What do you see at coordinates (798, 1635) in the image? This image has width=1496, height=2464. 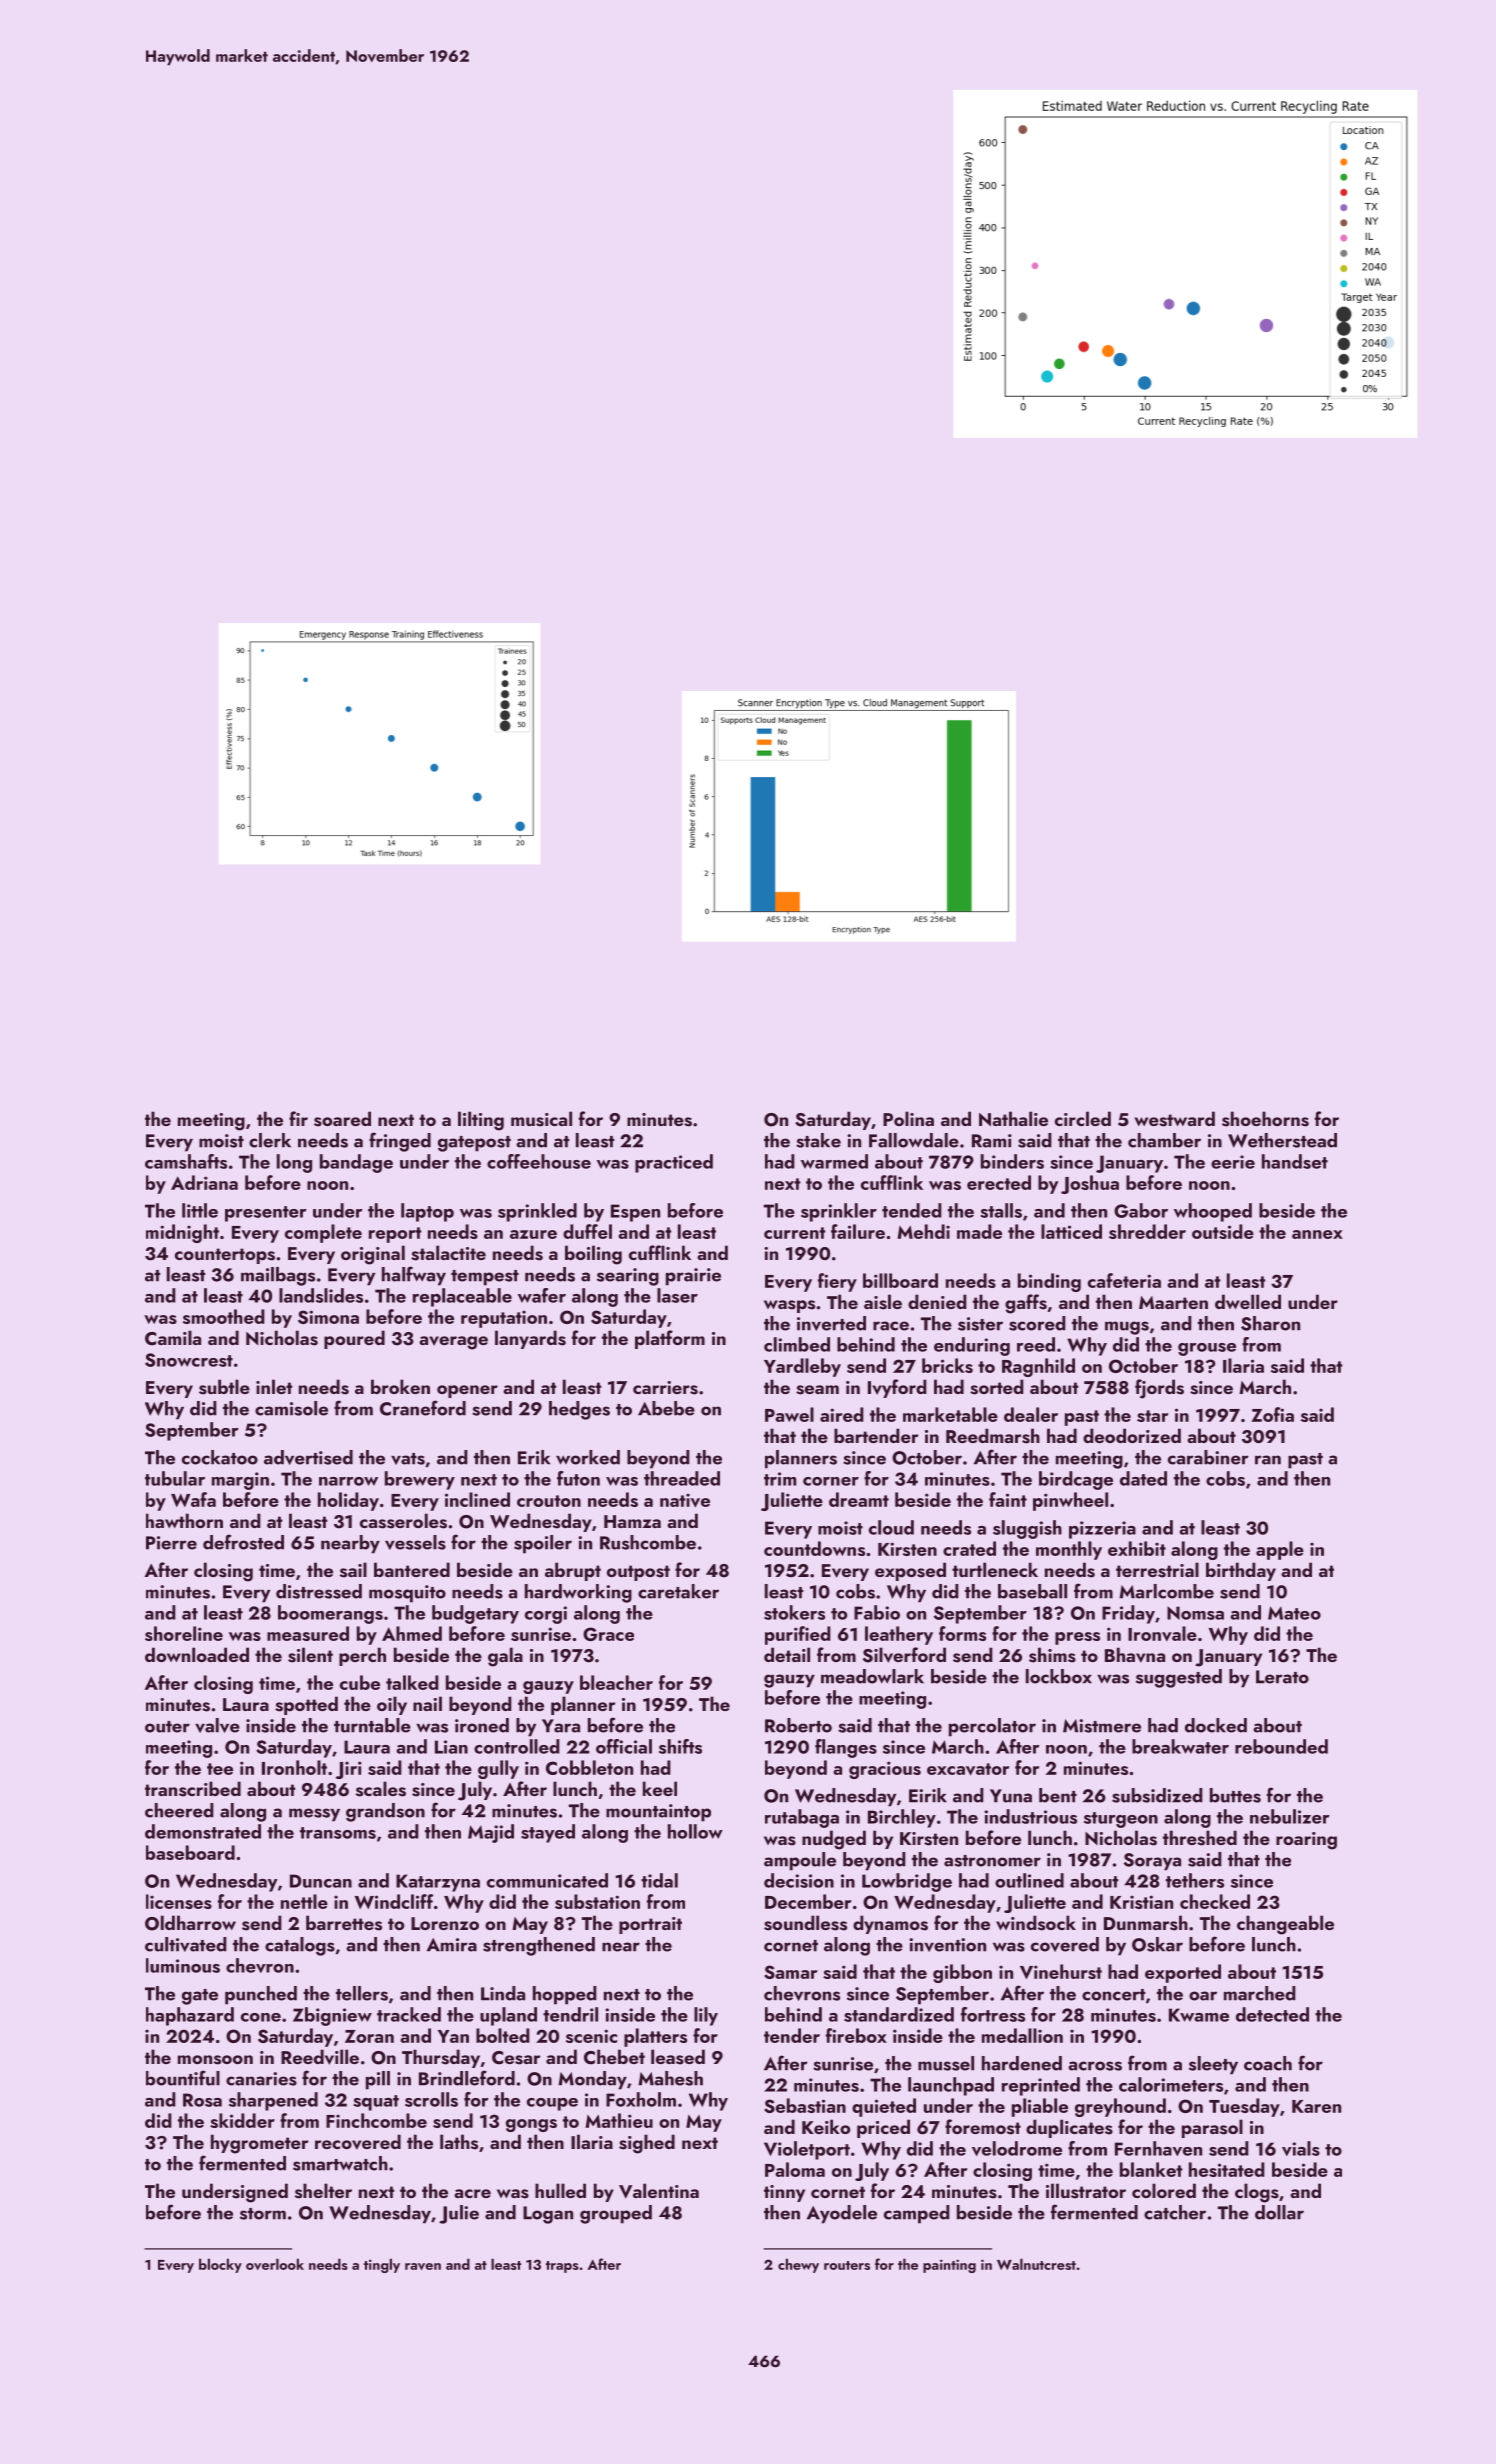 I see `purified` at bounding box center [798, 1635].
